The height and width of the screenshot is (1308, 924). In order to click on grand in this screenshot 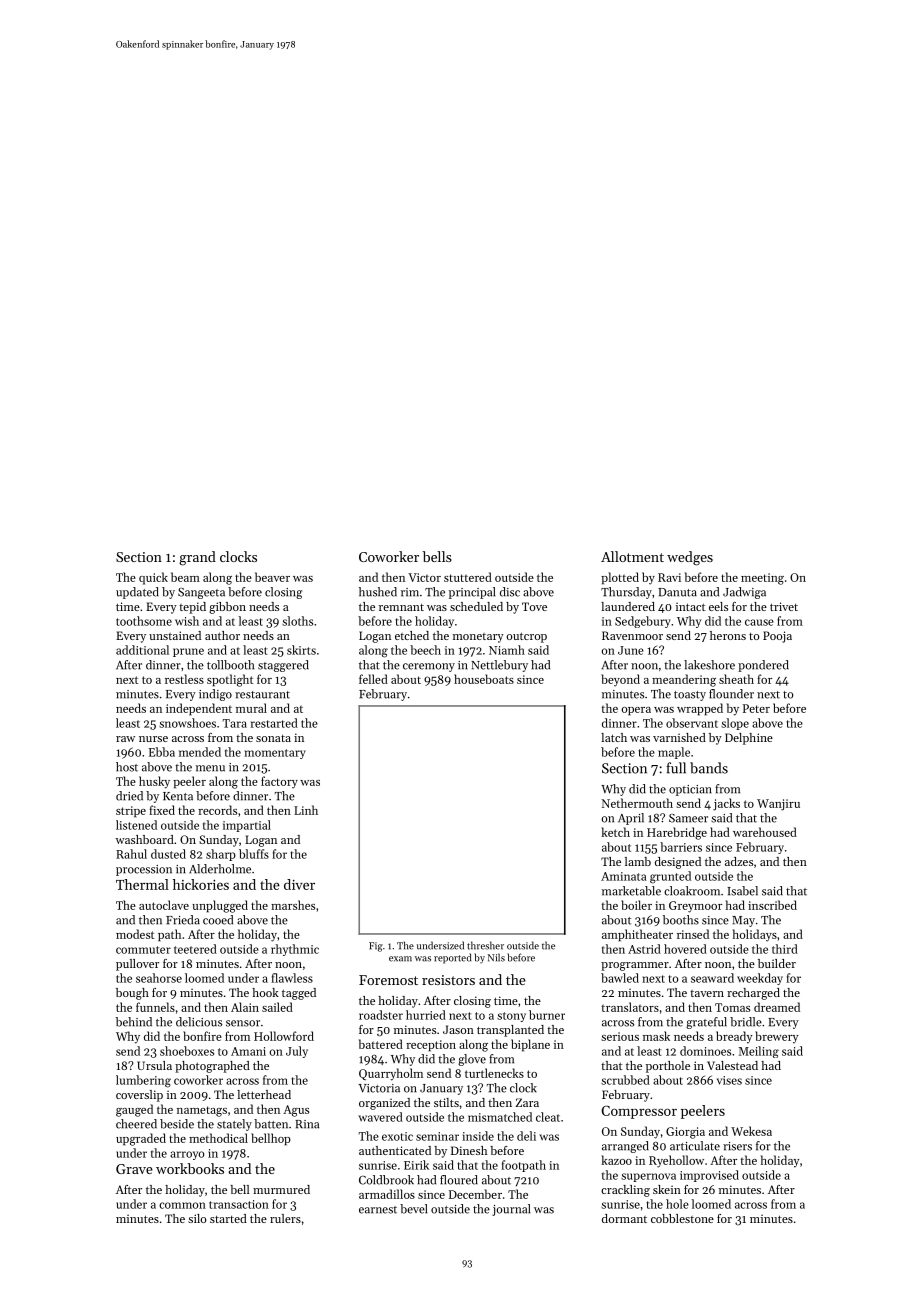, I will do `click(197, 558)`.
